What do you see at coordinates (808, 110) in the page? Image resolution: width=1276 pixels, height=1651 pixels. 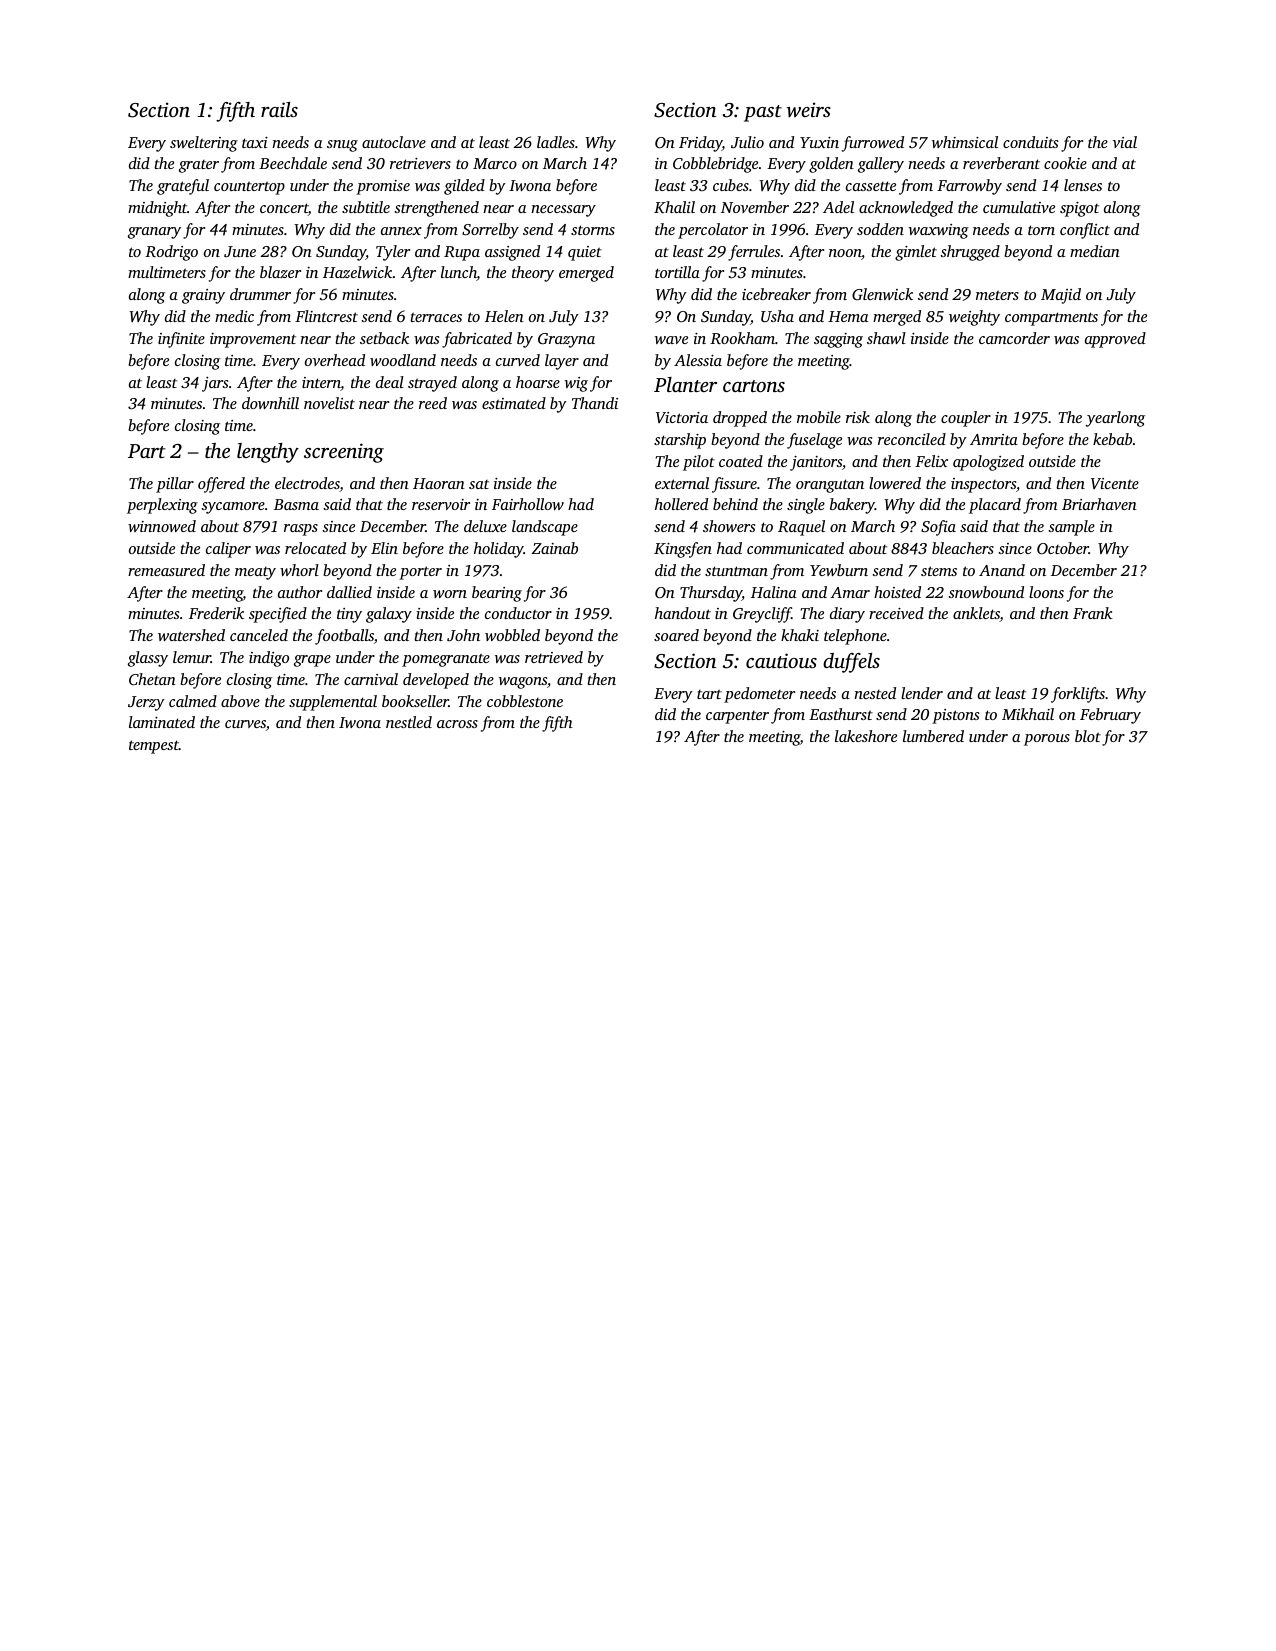 I see `weirs` at bounding box center [808, 110].
